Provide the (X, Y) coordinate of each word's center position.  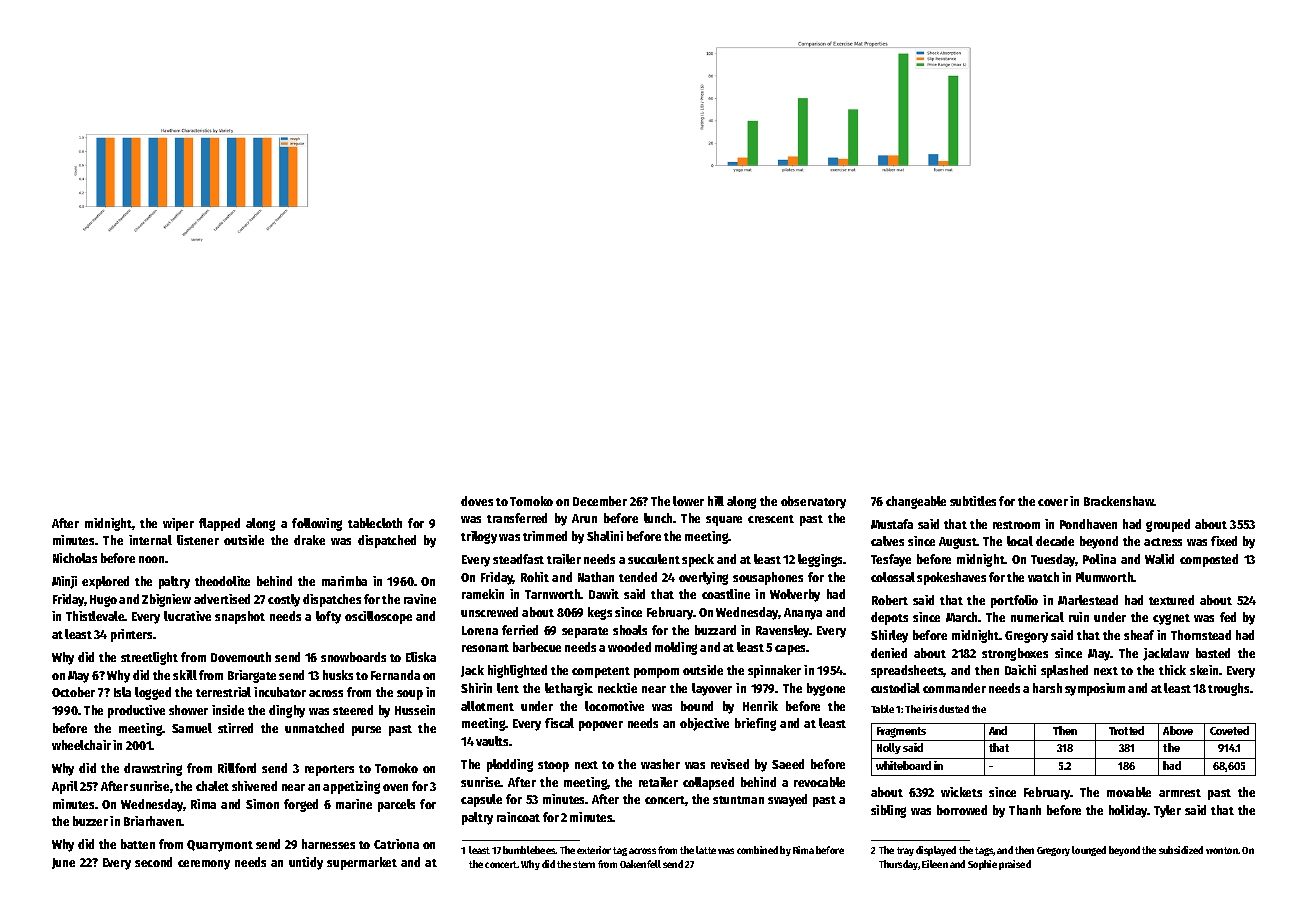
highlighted (517, 671)
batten (138, 844)
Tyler (1167, 811)
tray (905, 851)
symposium (1095, 689)
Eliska (421, 657)
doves (477, 501)
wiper (178, 524)
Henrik (760, 706)
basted (1213, 653)
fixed (1224, 541)
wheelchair (81, 745)
